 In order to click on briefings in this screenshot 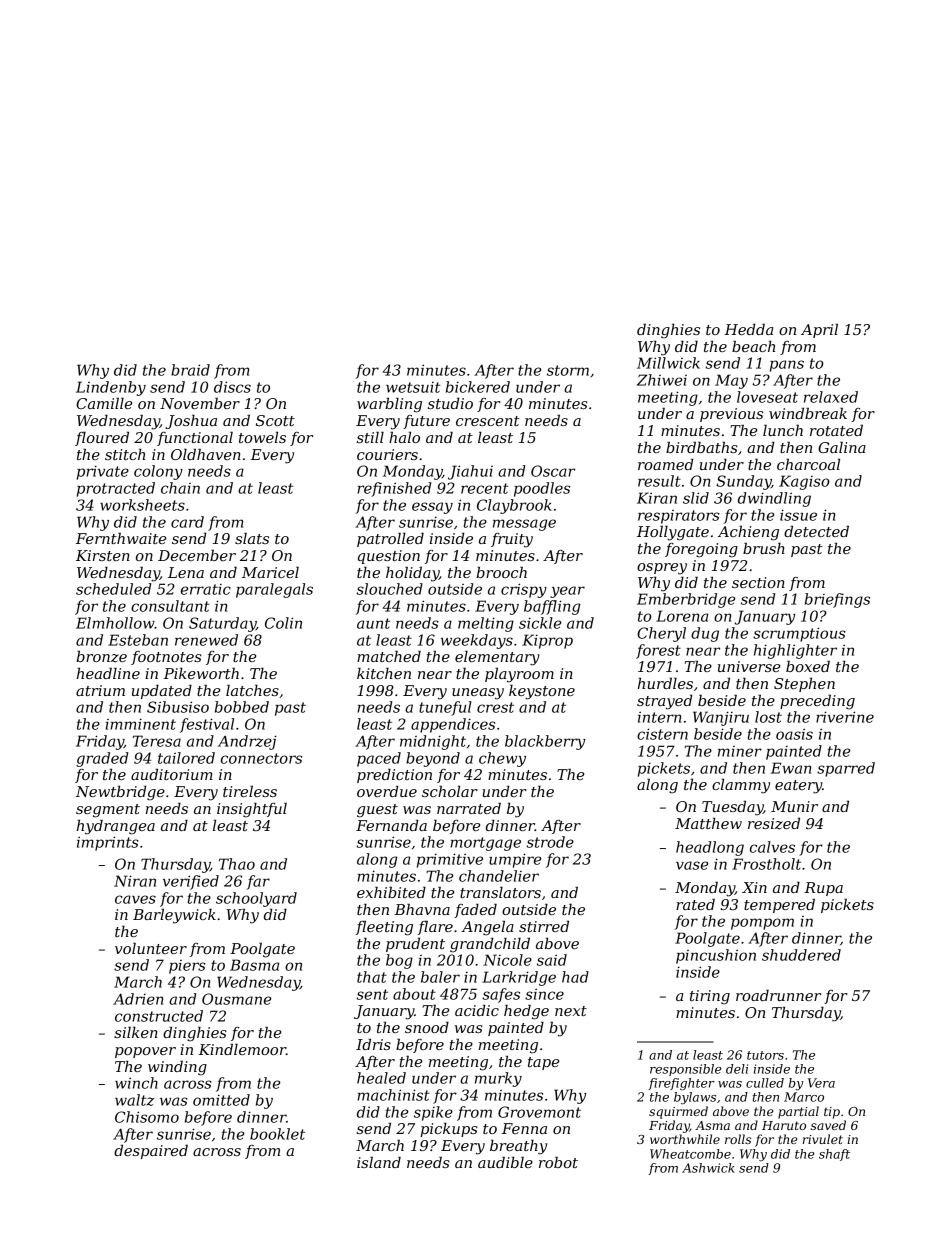, I will do `click(837, 600)`.
